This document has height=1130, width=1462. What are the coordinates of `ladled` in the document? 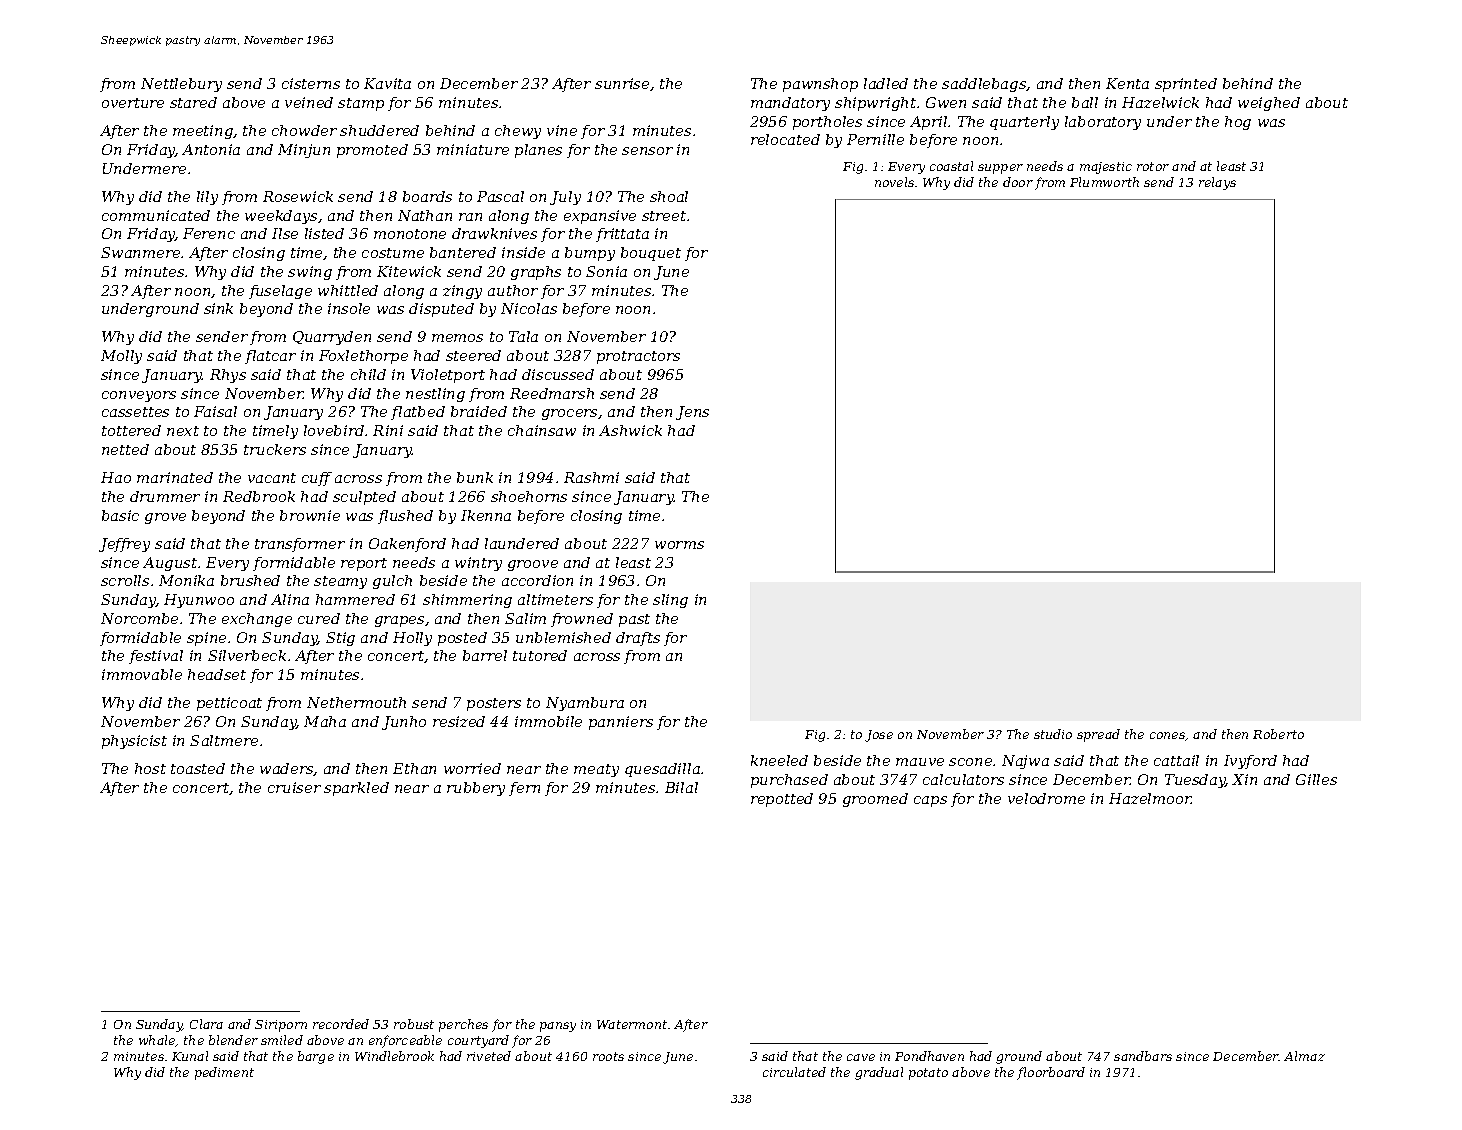 It's located at (886, 83).
